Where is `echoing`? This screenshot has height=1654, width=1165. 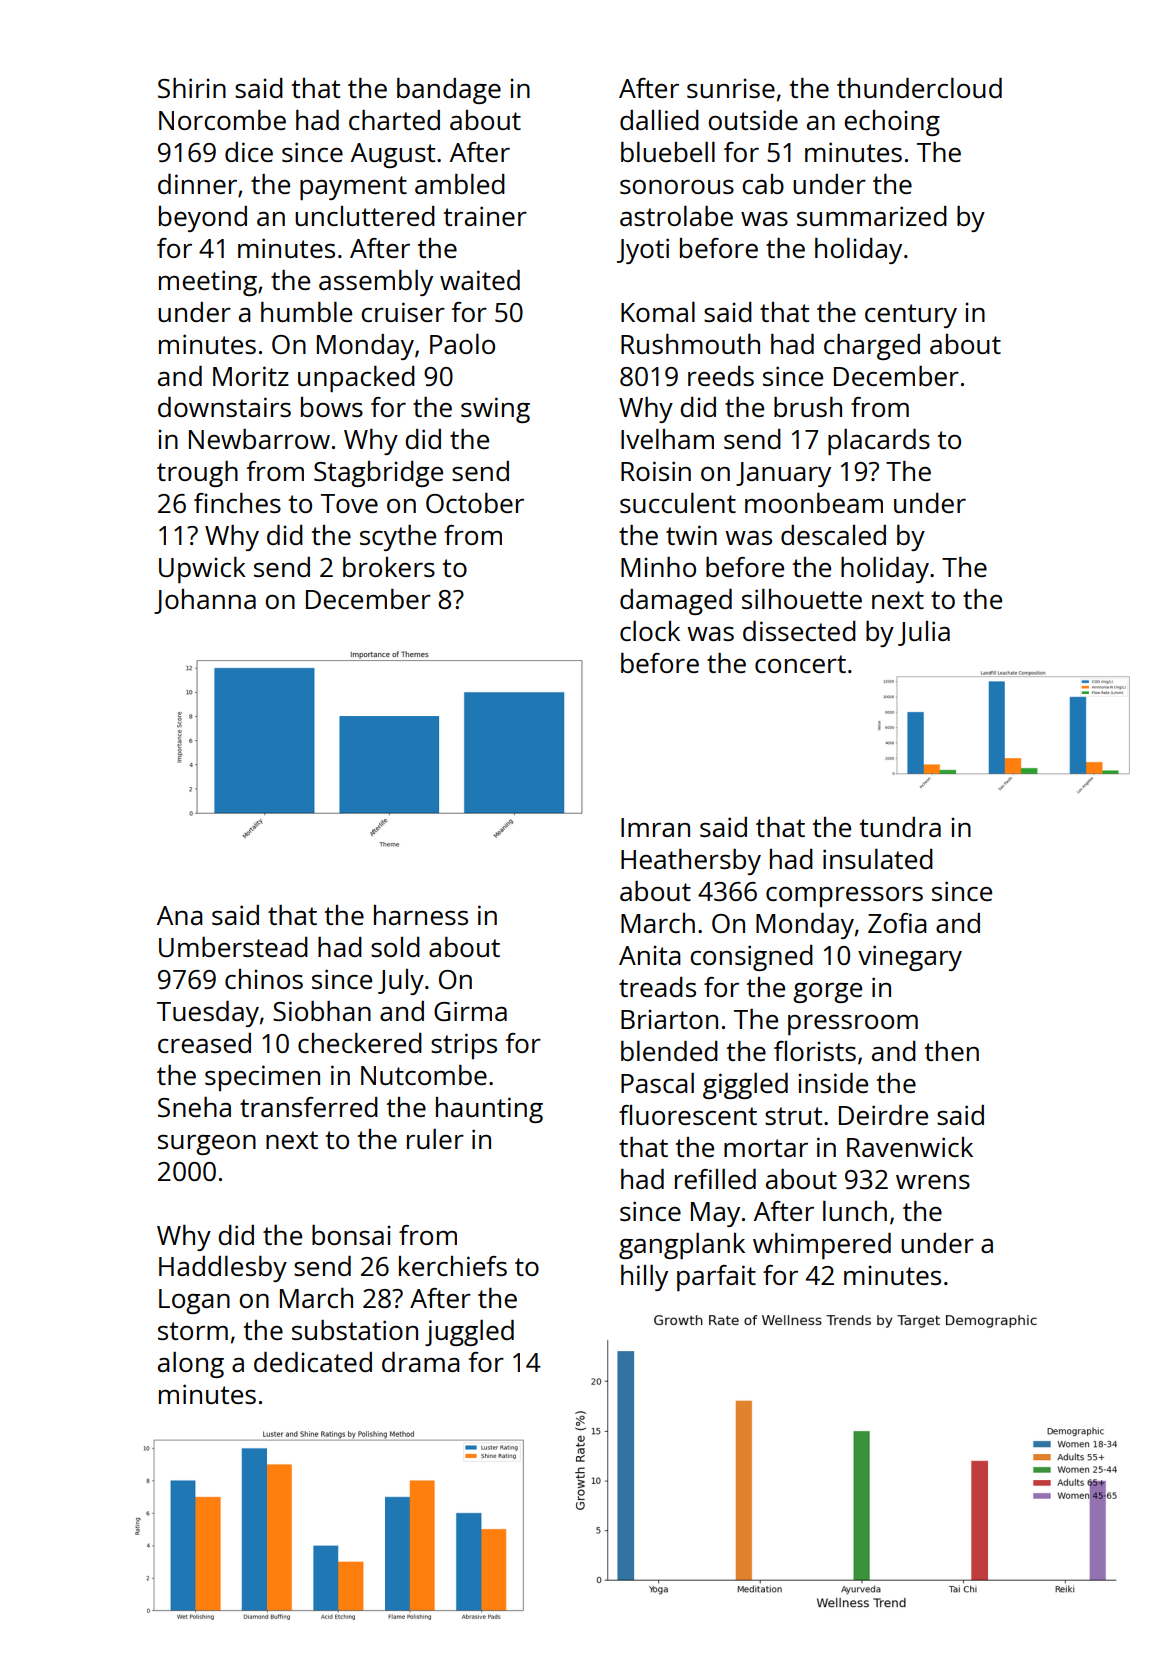 echoing is located at coordinates (892, 123).
